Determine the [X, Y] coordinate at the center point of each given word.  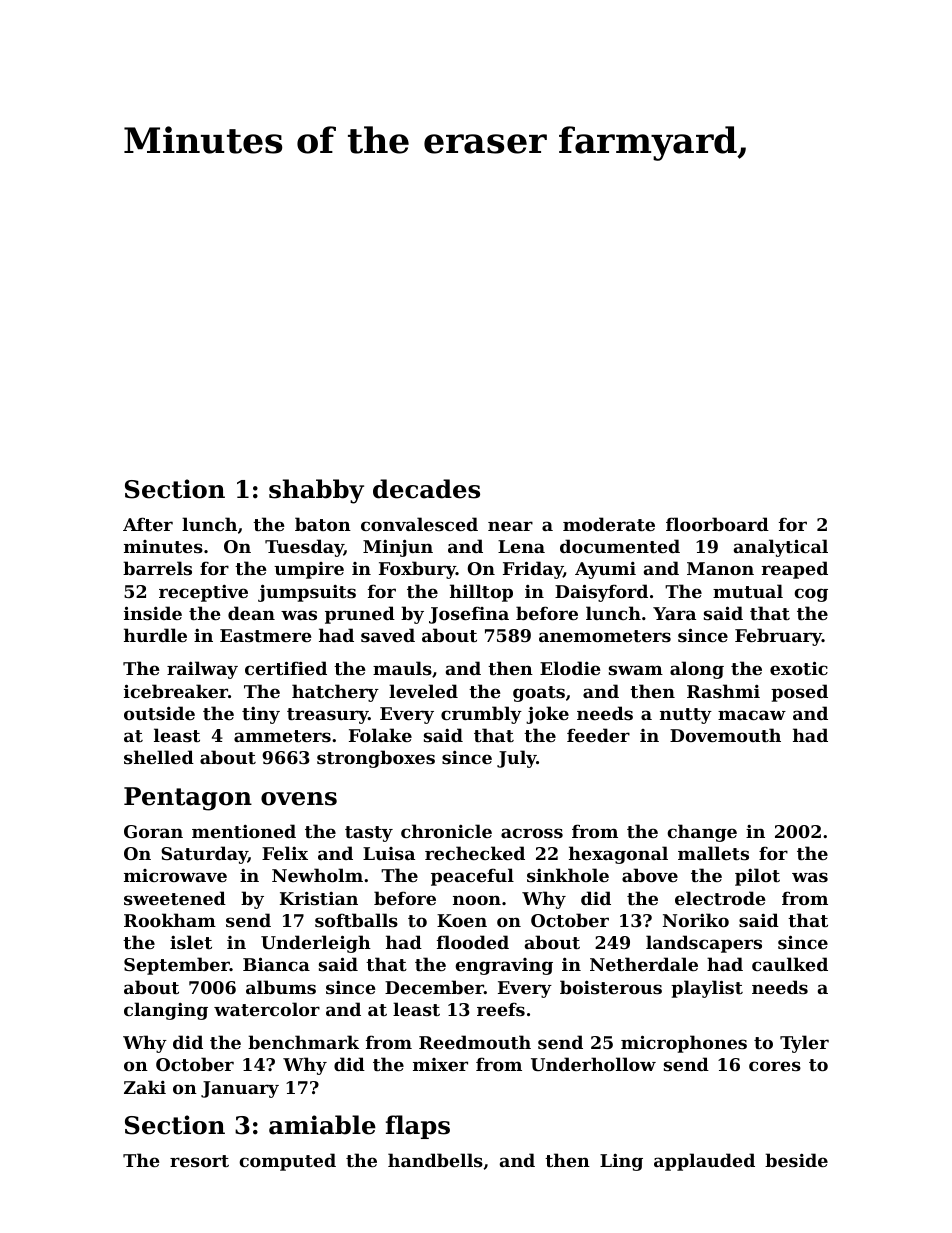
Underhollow [593, 1064]
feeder [598, 735]
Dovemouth [725, 735]
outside [159, 713]
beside [796, 1160]
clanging [166, 1011]
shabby [316, 491]
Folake [380, 735]
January [240, 1089]
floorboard [717, 524]
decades [426, 489]
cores [775, 1066]
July [517, 759]
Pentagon [188, 799]
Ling [621, 1162]
